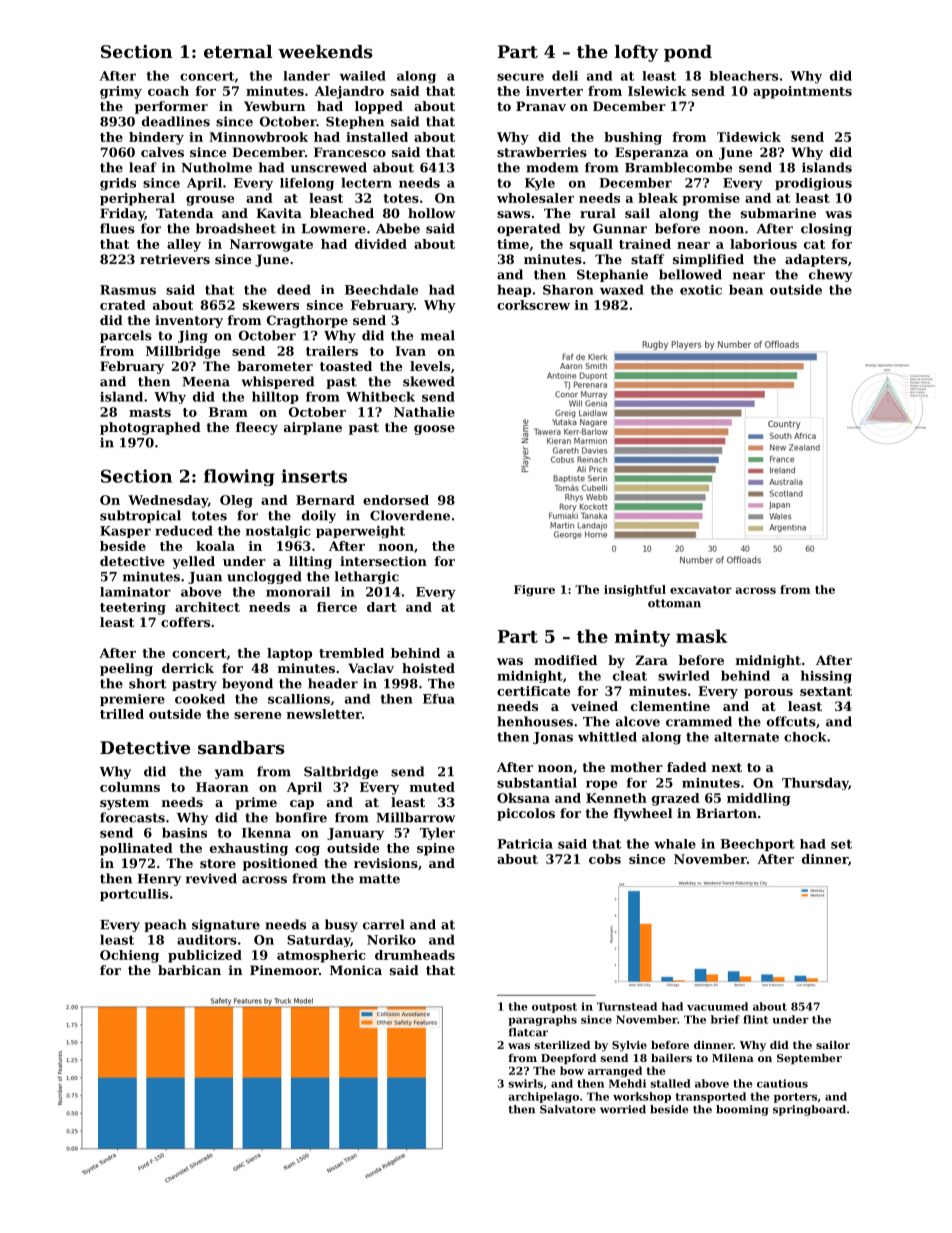  What do you see at coordinates (258, 137) in the page?
I see `Minnowbrook` at bounding box center [258, 137].
